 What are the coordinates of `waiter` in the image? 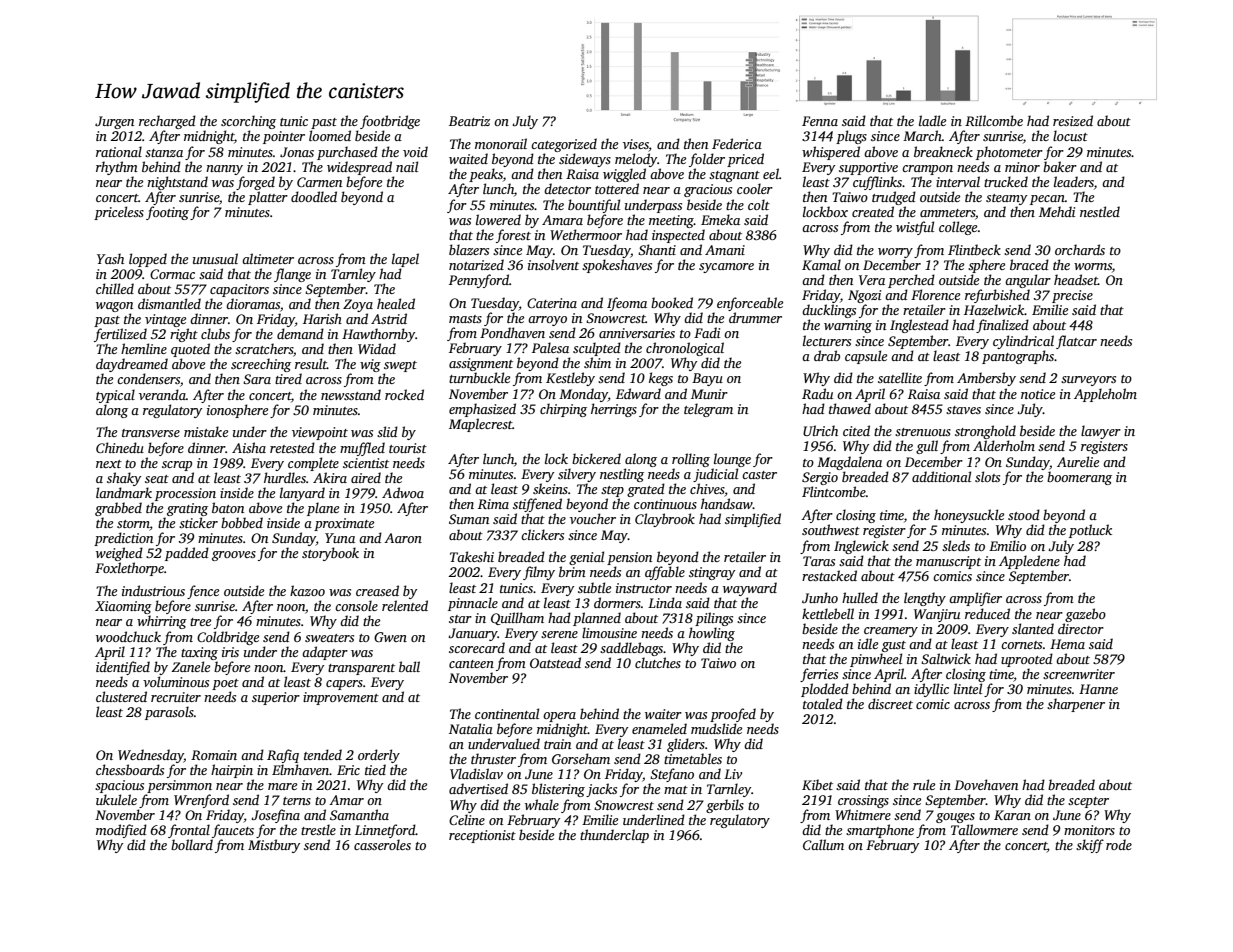 It's located at (663, 714).
